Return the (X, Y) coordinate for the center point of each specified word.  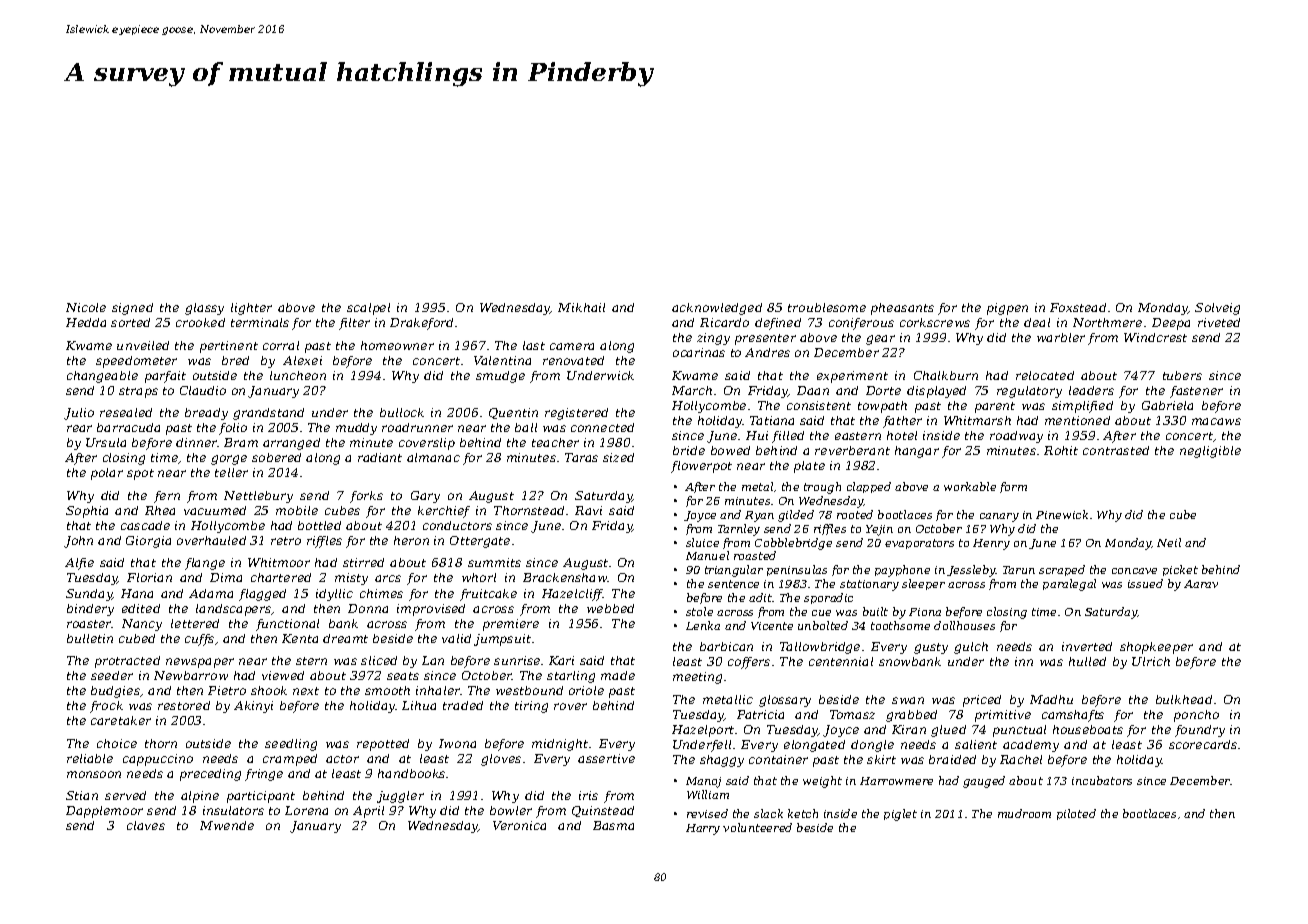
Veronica (519, 825)
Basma (613, 825)
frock (106, 707)
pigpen (1007, 309)
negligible (1210, 452)
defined (778, 324)
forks (366, 497)
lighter (251, 309)
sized (618, 457)
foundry (1200, 731)
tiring (531, 707)
